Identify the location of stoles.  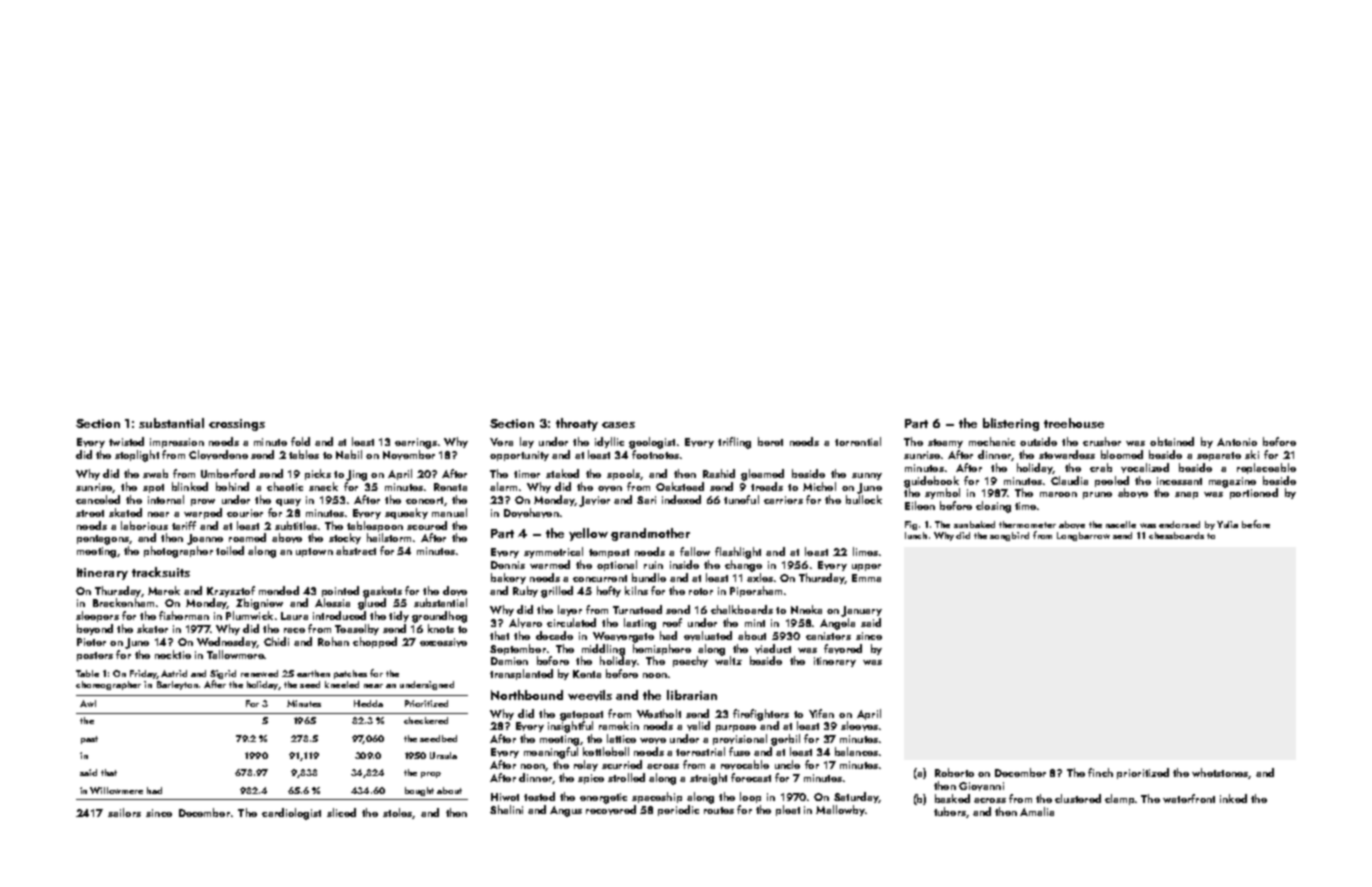
(397, 812).
